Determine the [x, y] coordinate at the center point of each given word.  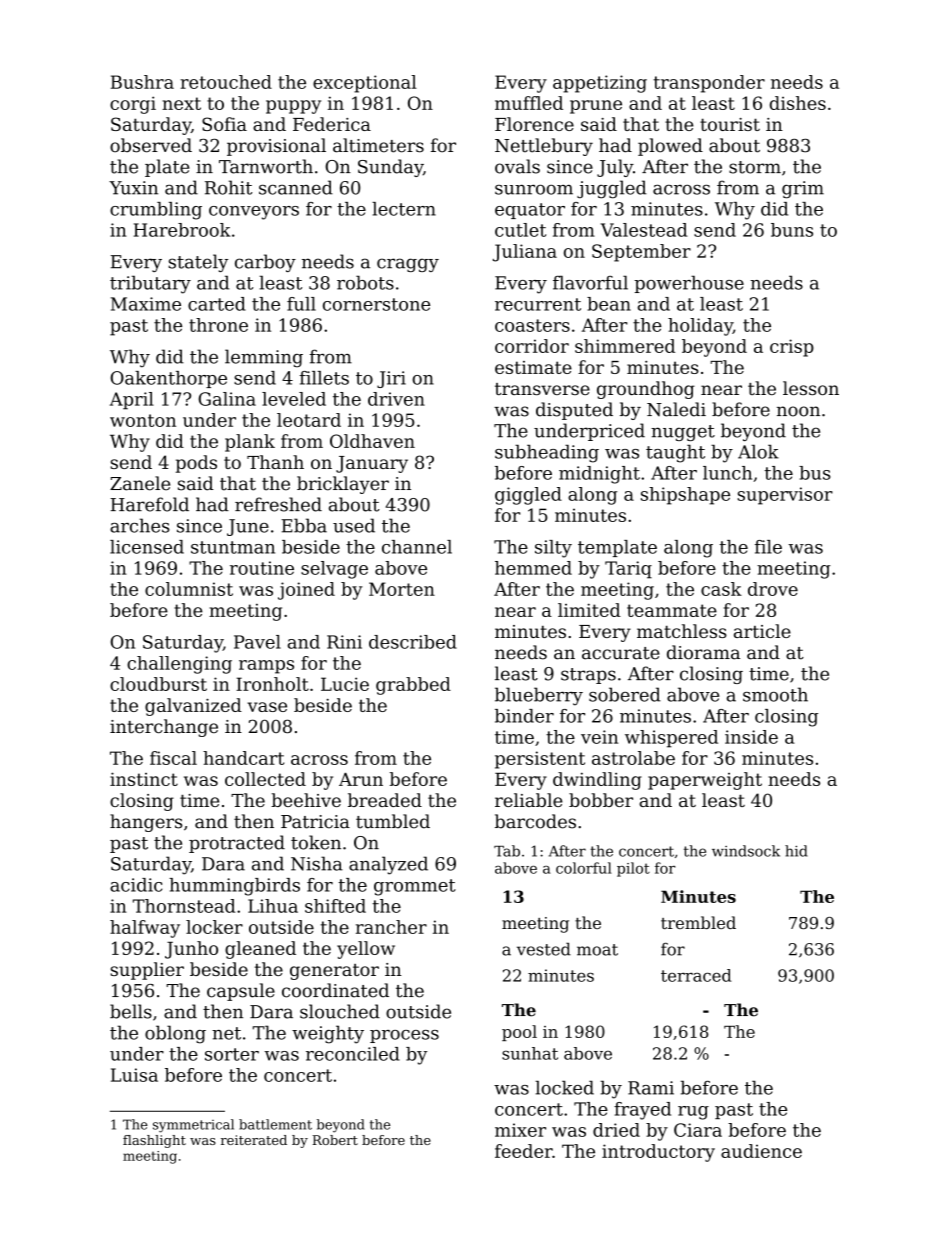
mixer [520, 1130]
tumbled [393, 821]
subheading [547, 454]
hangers [146, 823]
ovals [517, 166]
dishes [798, 103]
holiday [700, 327]
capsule [241, 992]
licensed [147, 547]
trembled [698, 922]
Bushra [142, 82]
